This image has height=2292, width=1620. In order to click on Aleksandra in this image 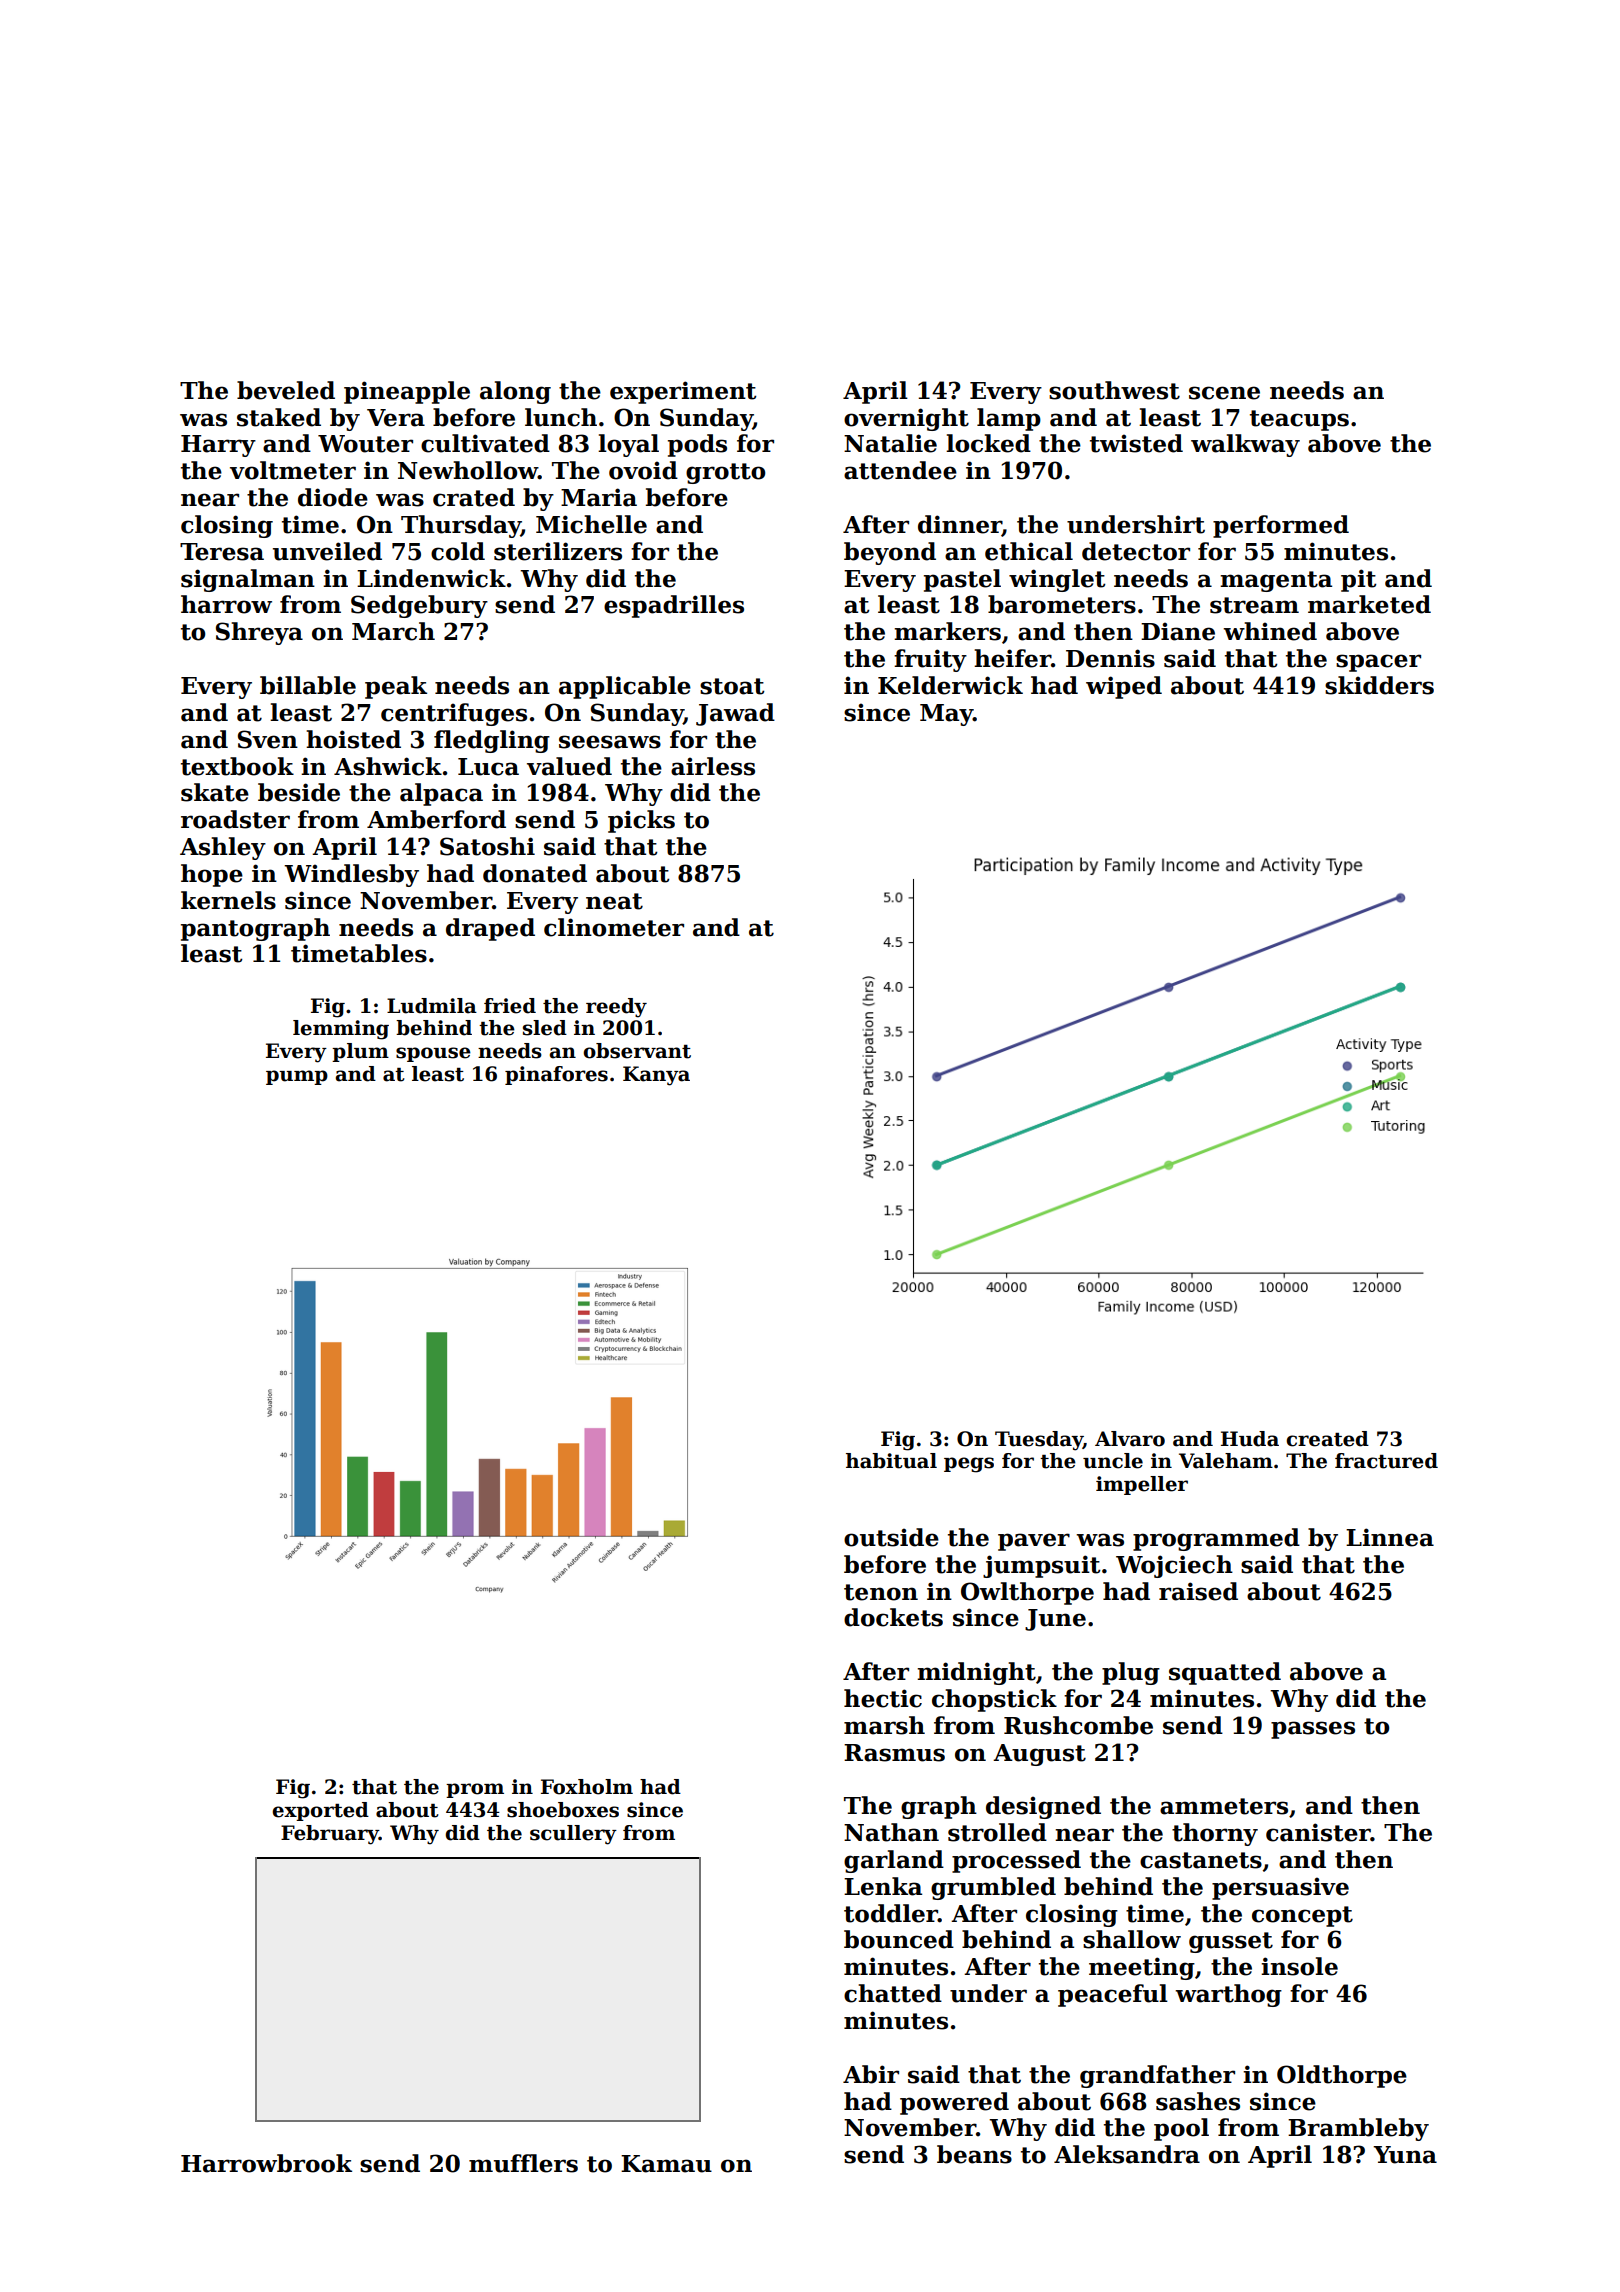, I will do `click(1127, 2154)`.
